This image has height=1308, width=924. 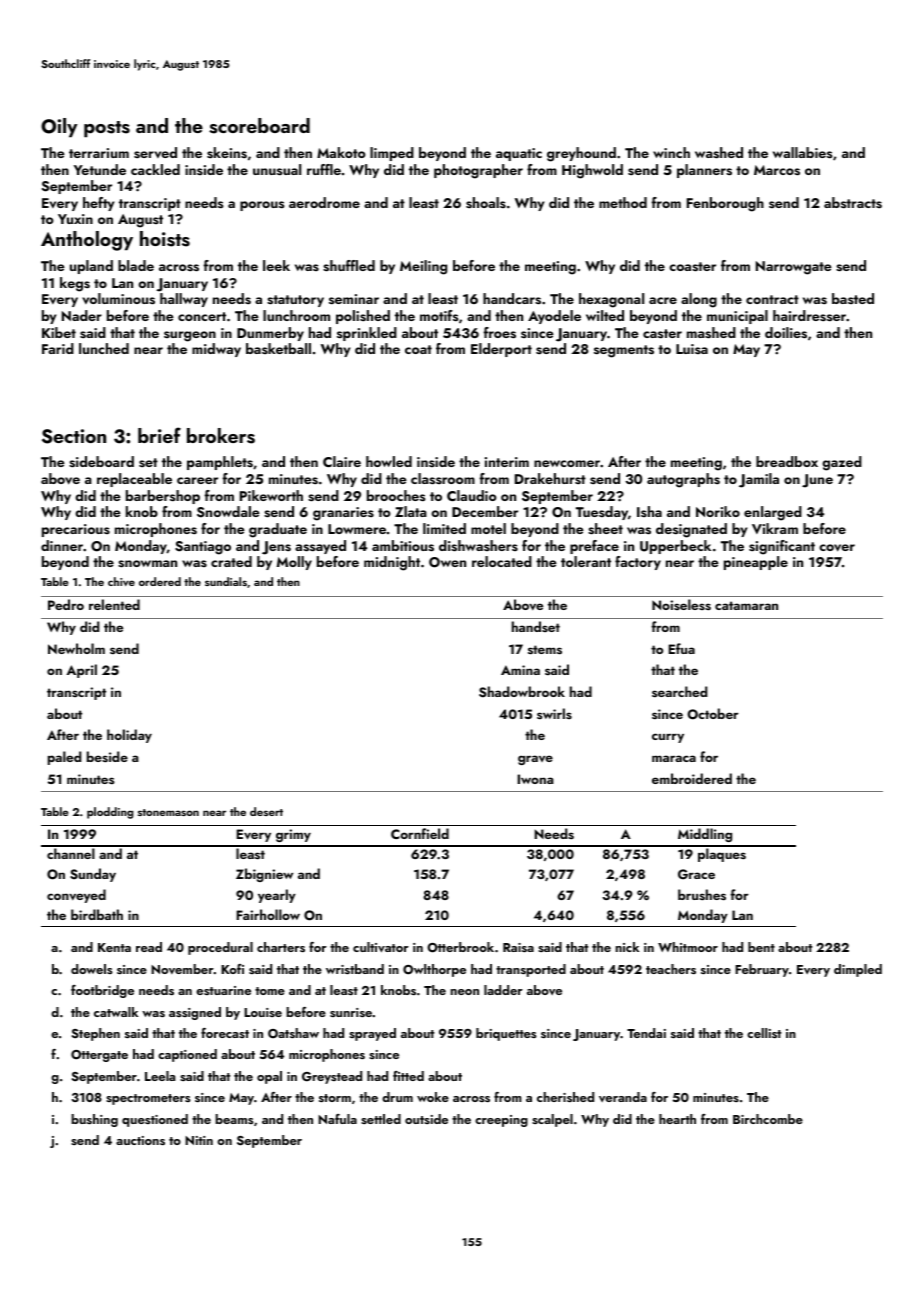 What do you see at coordinates (98, 204) in the image?
I see `hefty` at bounding box center [98, 204].
